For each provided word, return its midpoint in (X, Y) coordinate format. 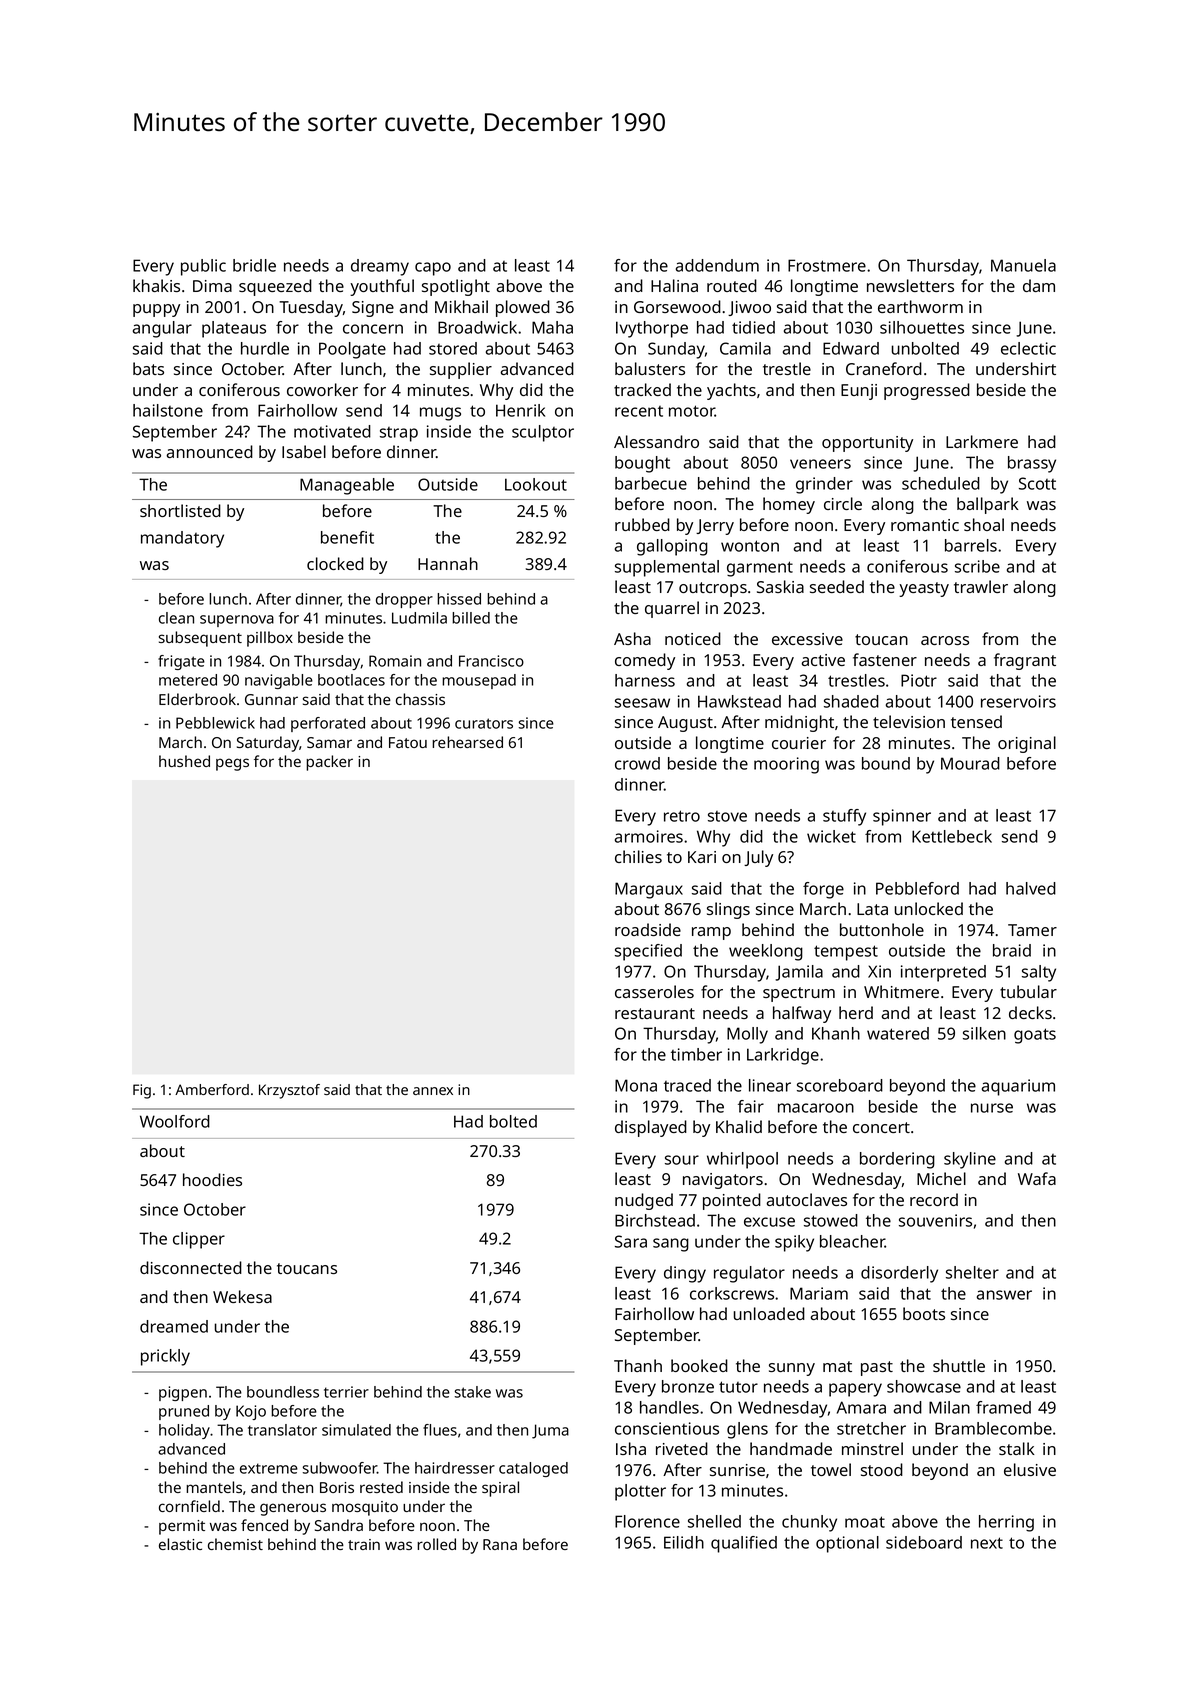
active (823, 660)
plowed (523, 308)
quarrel (672, 609)
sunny (792, 1369)
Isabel (304, 451)
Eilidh (684, 1542)
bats (148, 368)
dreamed (174, 1326)
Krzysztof (289, 1091)
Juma (550, 1431)
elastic (180, 1544)
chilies (638, 856)
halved (1031, 888)
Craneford (884, 368)
